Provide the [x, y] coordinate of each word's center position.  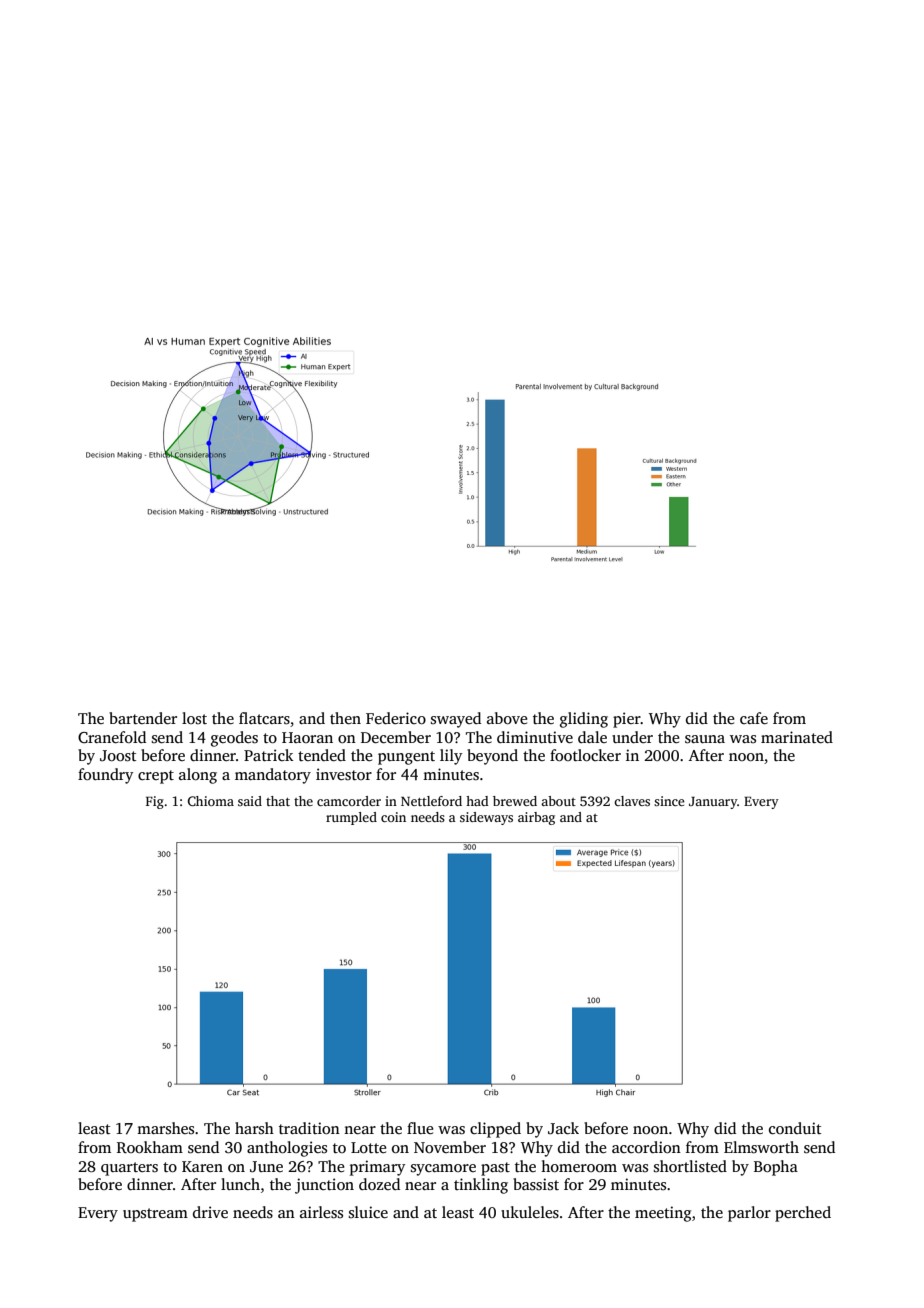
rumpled [351, 818]
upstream [155, 1215]
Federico [396, 718]
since [669, 801]
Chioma [211, 801]
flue [420, 1128]
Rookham [150, 1147]
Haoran [307, 737]
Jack [563, 1128]
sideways [486, 818]
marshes [165, 1128]
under [632, 737]
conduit [795, 1128]
